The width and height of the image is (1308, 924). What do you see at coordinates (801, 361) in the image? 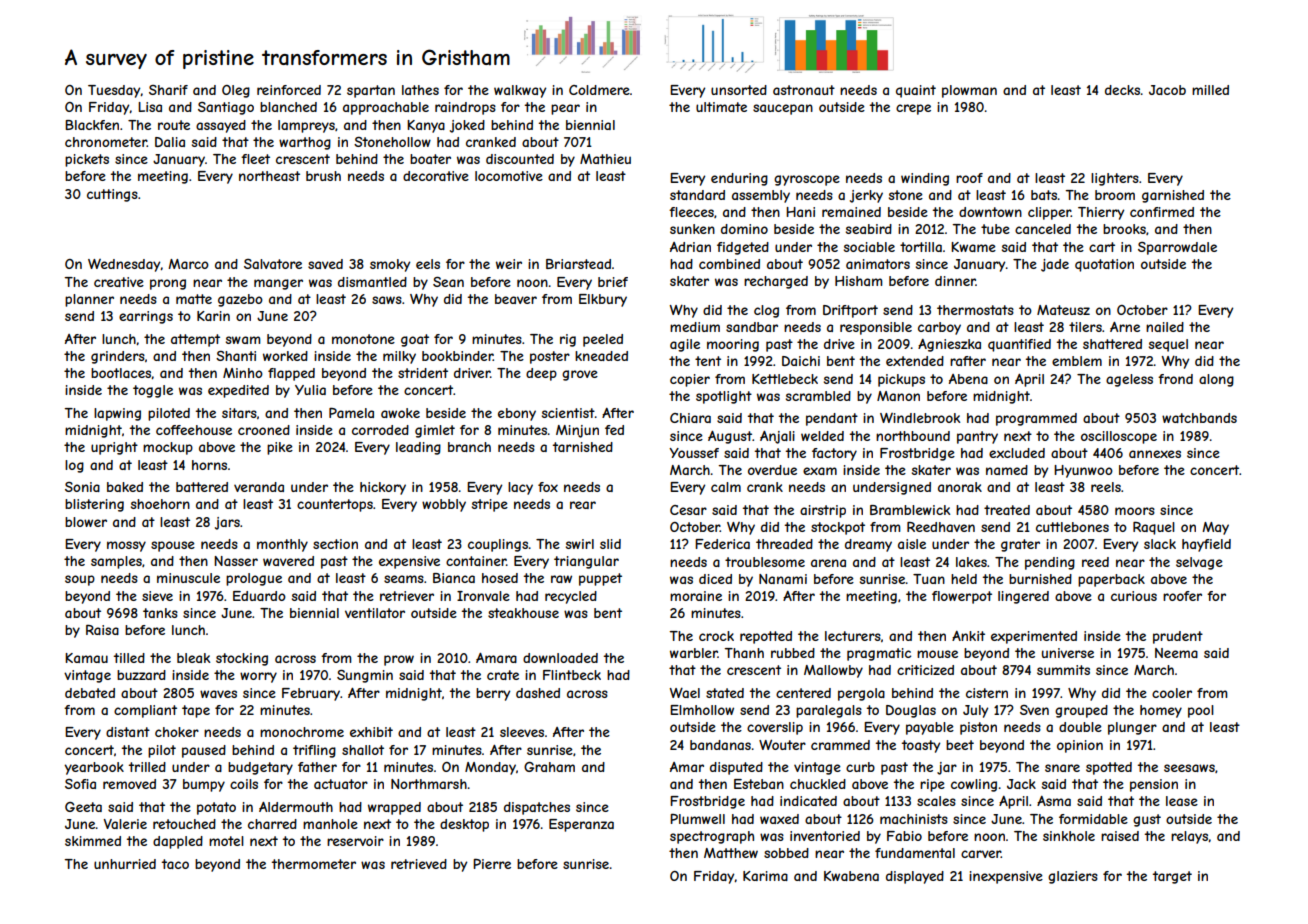
I see `Daichi` at bounding box center [801, 361].
